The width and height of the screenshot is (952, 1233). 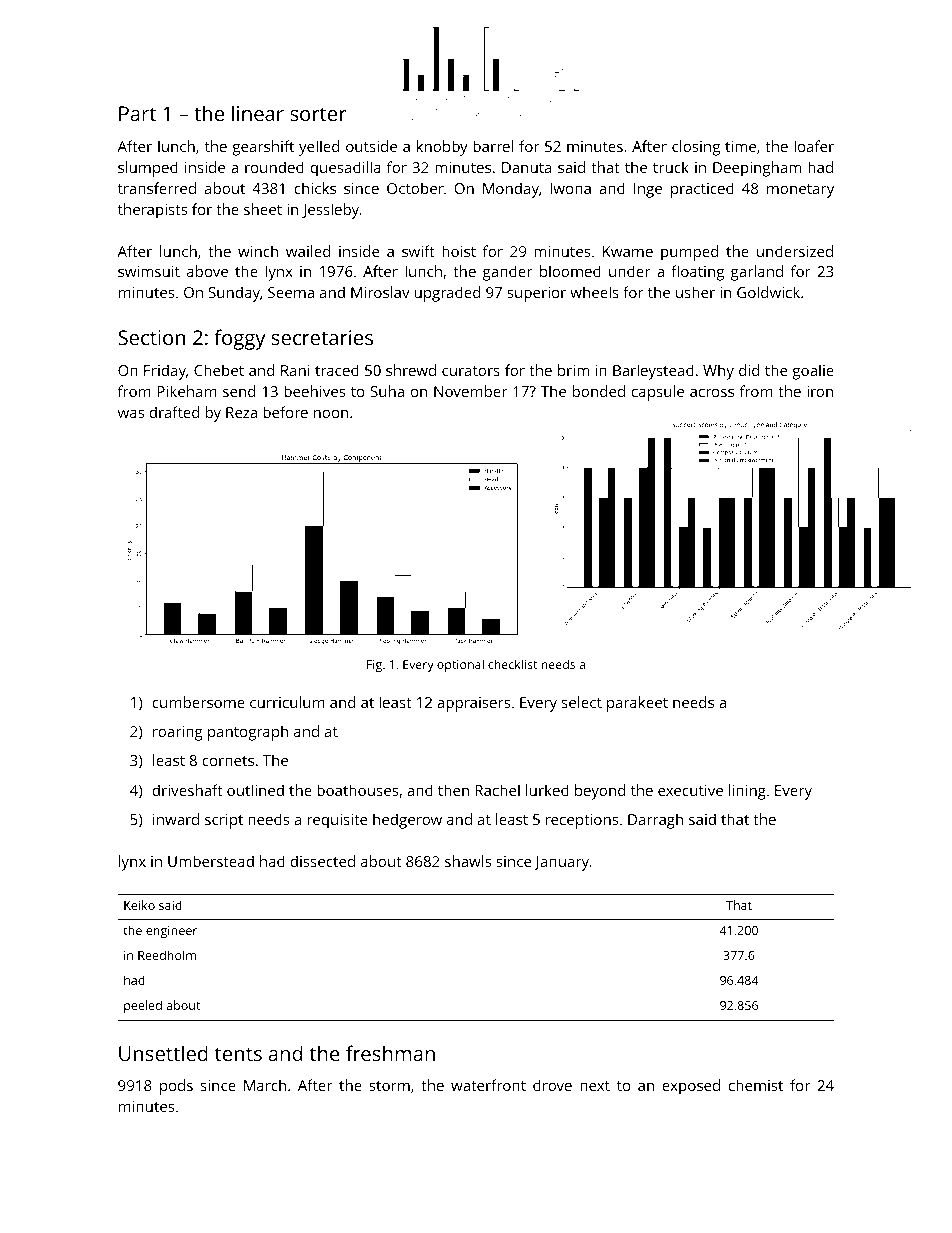 What do you see at coordinates (459, 251) in the screenshot?
I see `hoist` at bounding box center [459, 251].
